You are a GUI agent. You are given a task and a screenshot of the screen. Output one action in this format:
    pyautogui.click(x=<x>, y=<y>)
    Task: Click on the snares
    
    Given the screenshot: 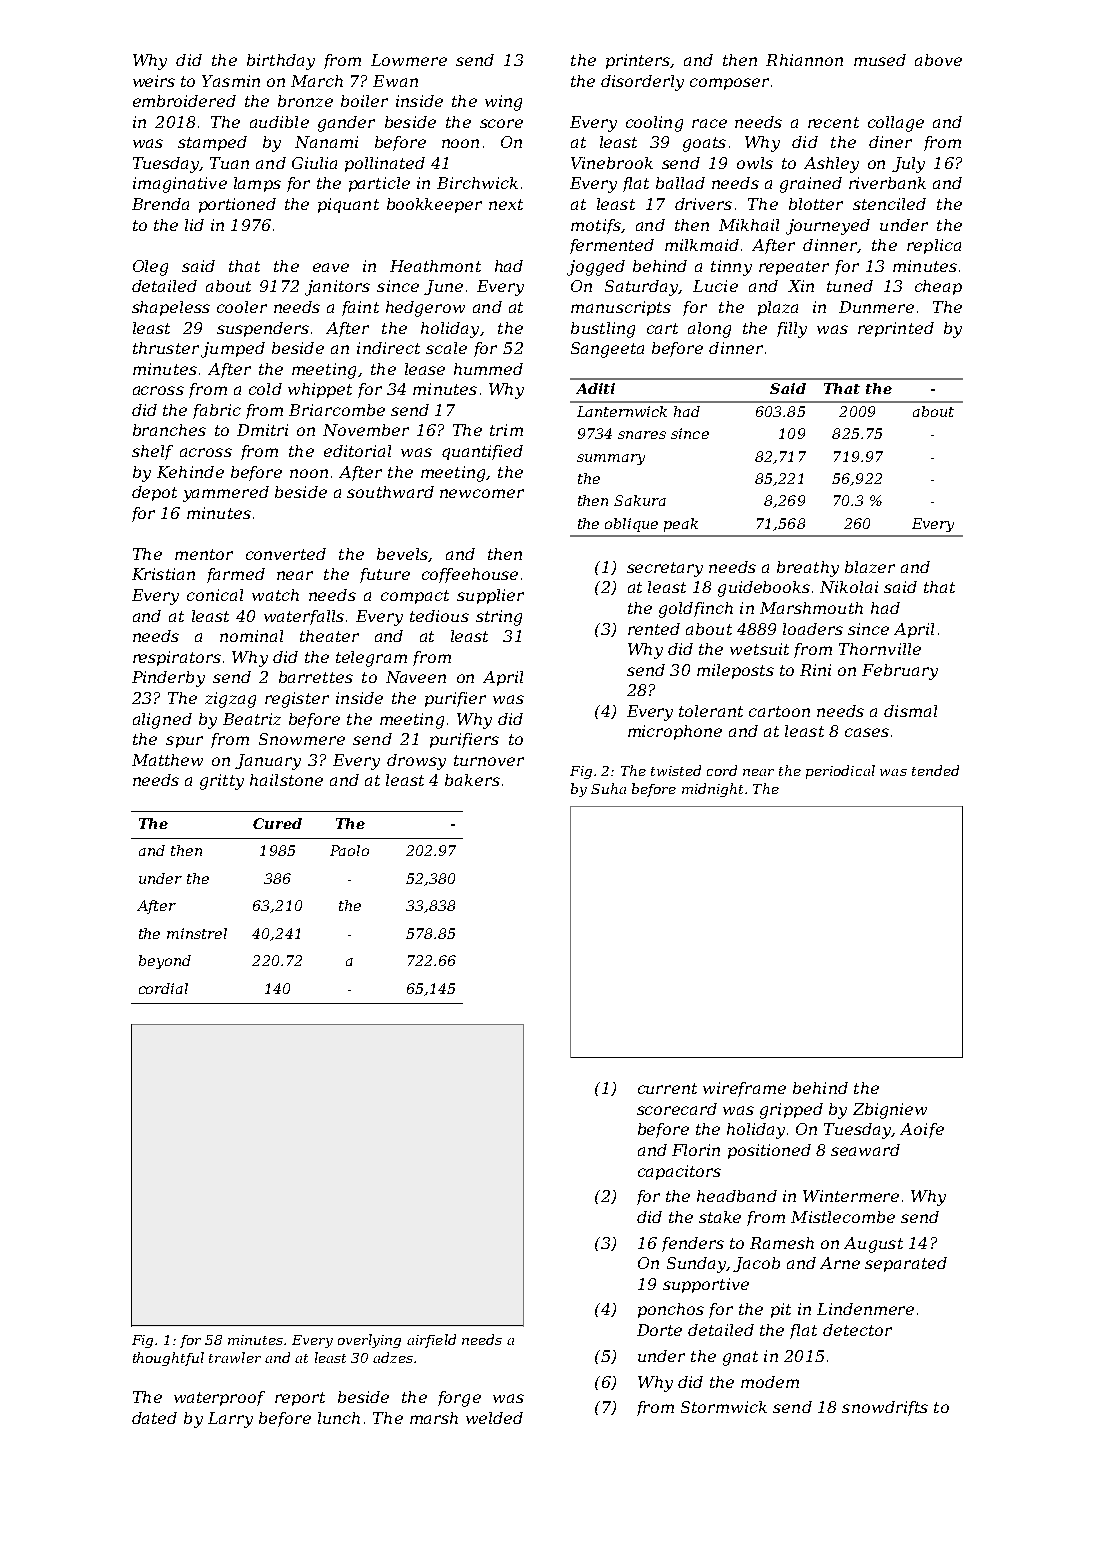 What is the action you would take?
    pyautogui.click(x=642, y=435)
